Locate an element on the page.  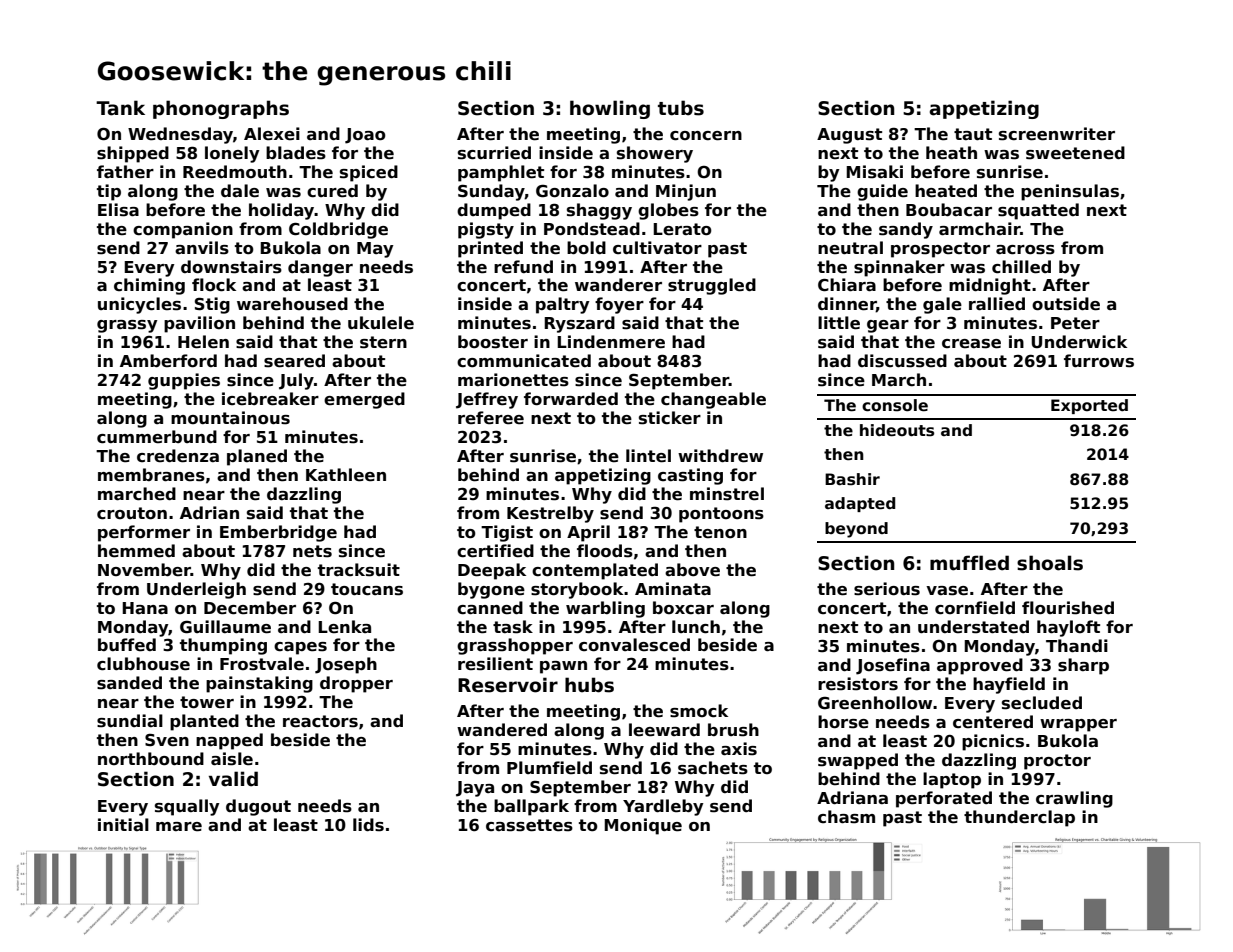
bygone is located at coordinates (491, 590).
